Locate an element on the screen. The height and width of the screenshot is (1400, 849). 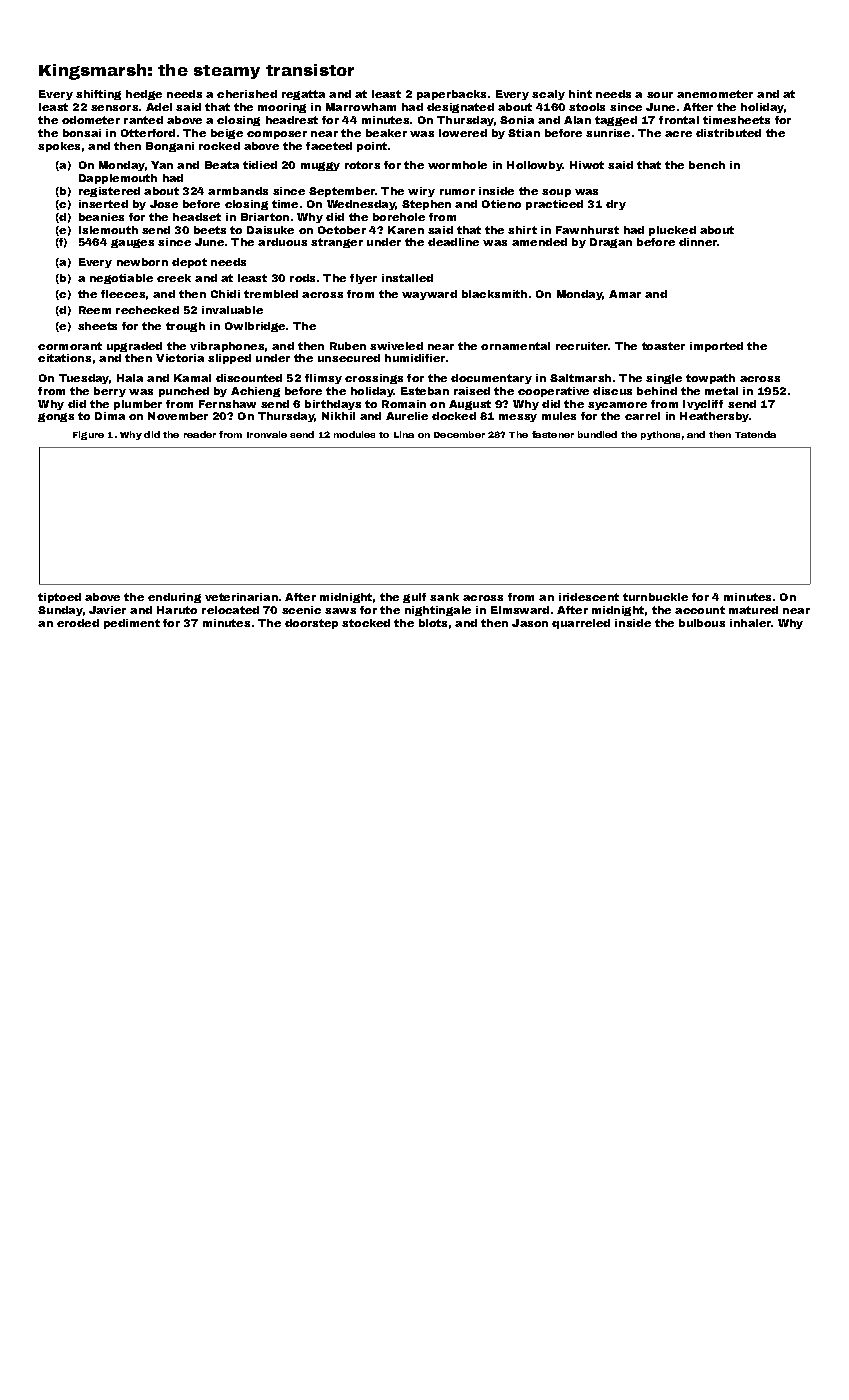
enduring is located at coordinates (174, 598).
